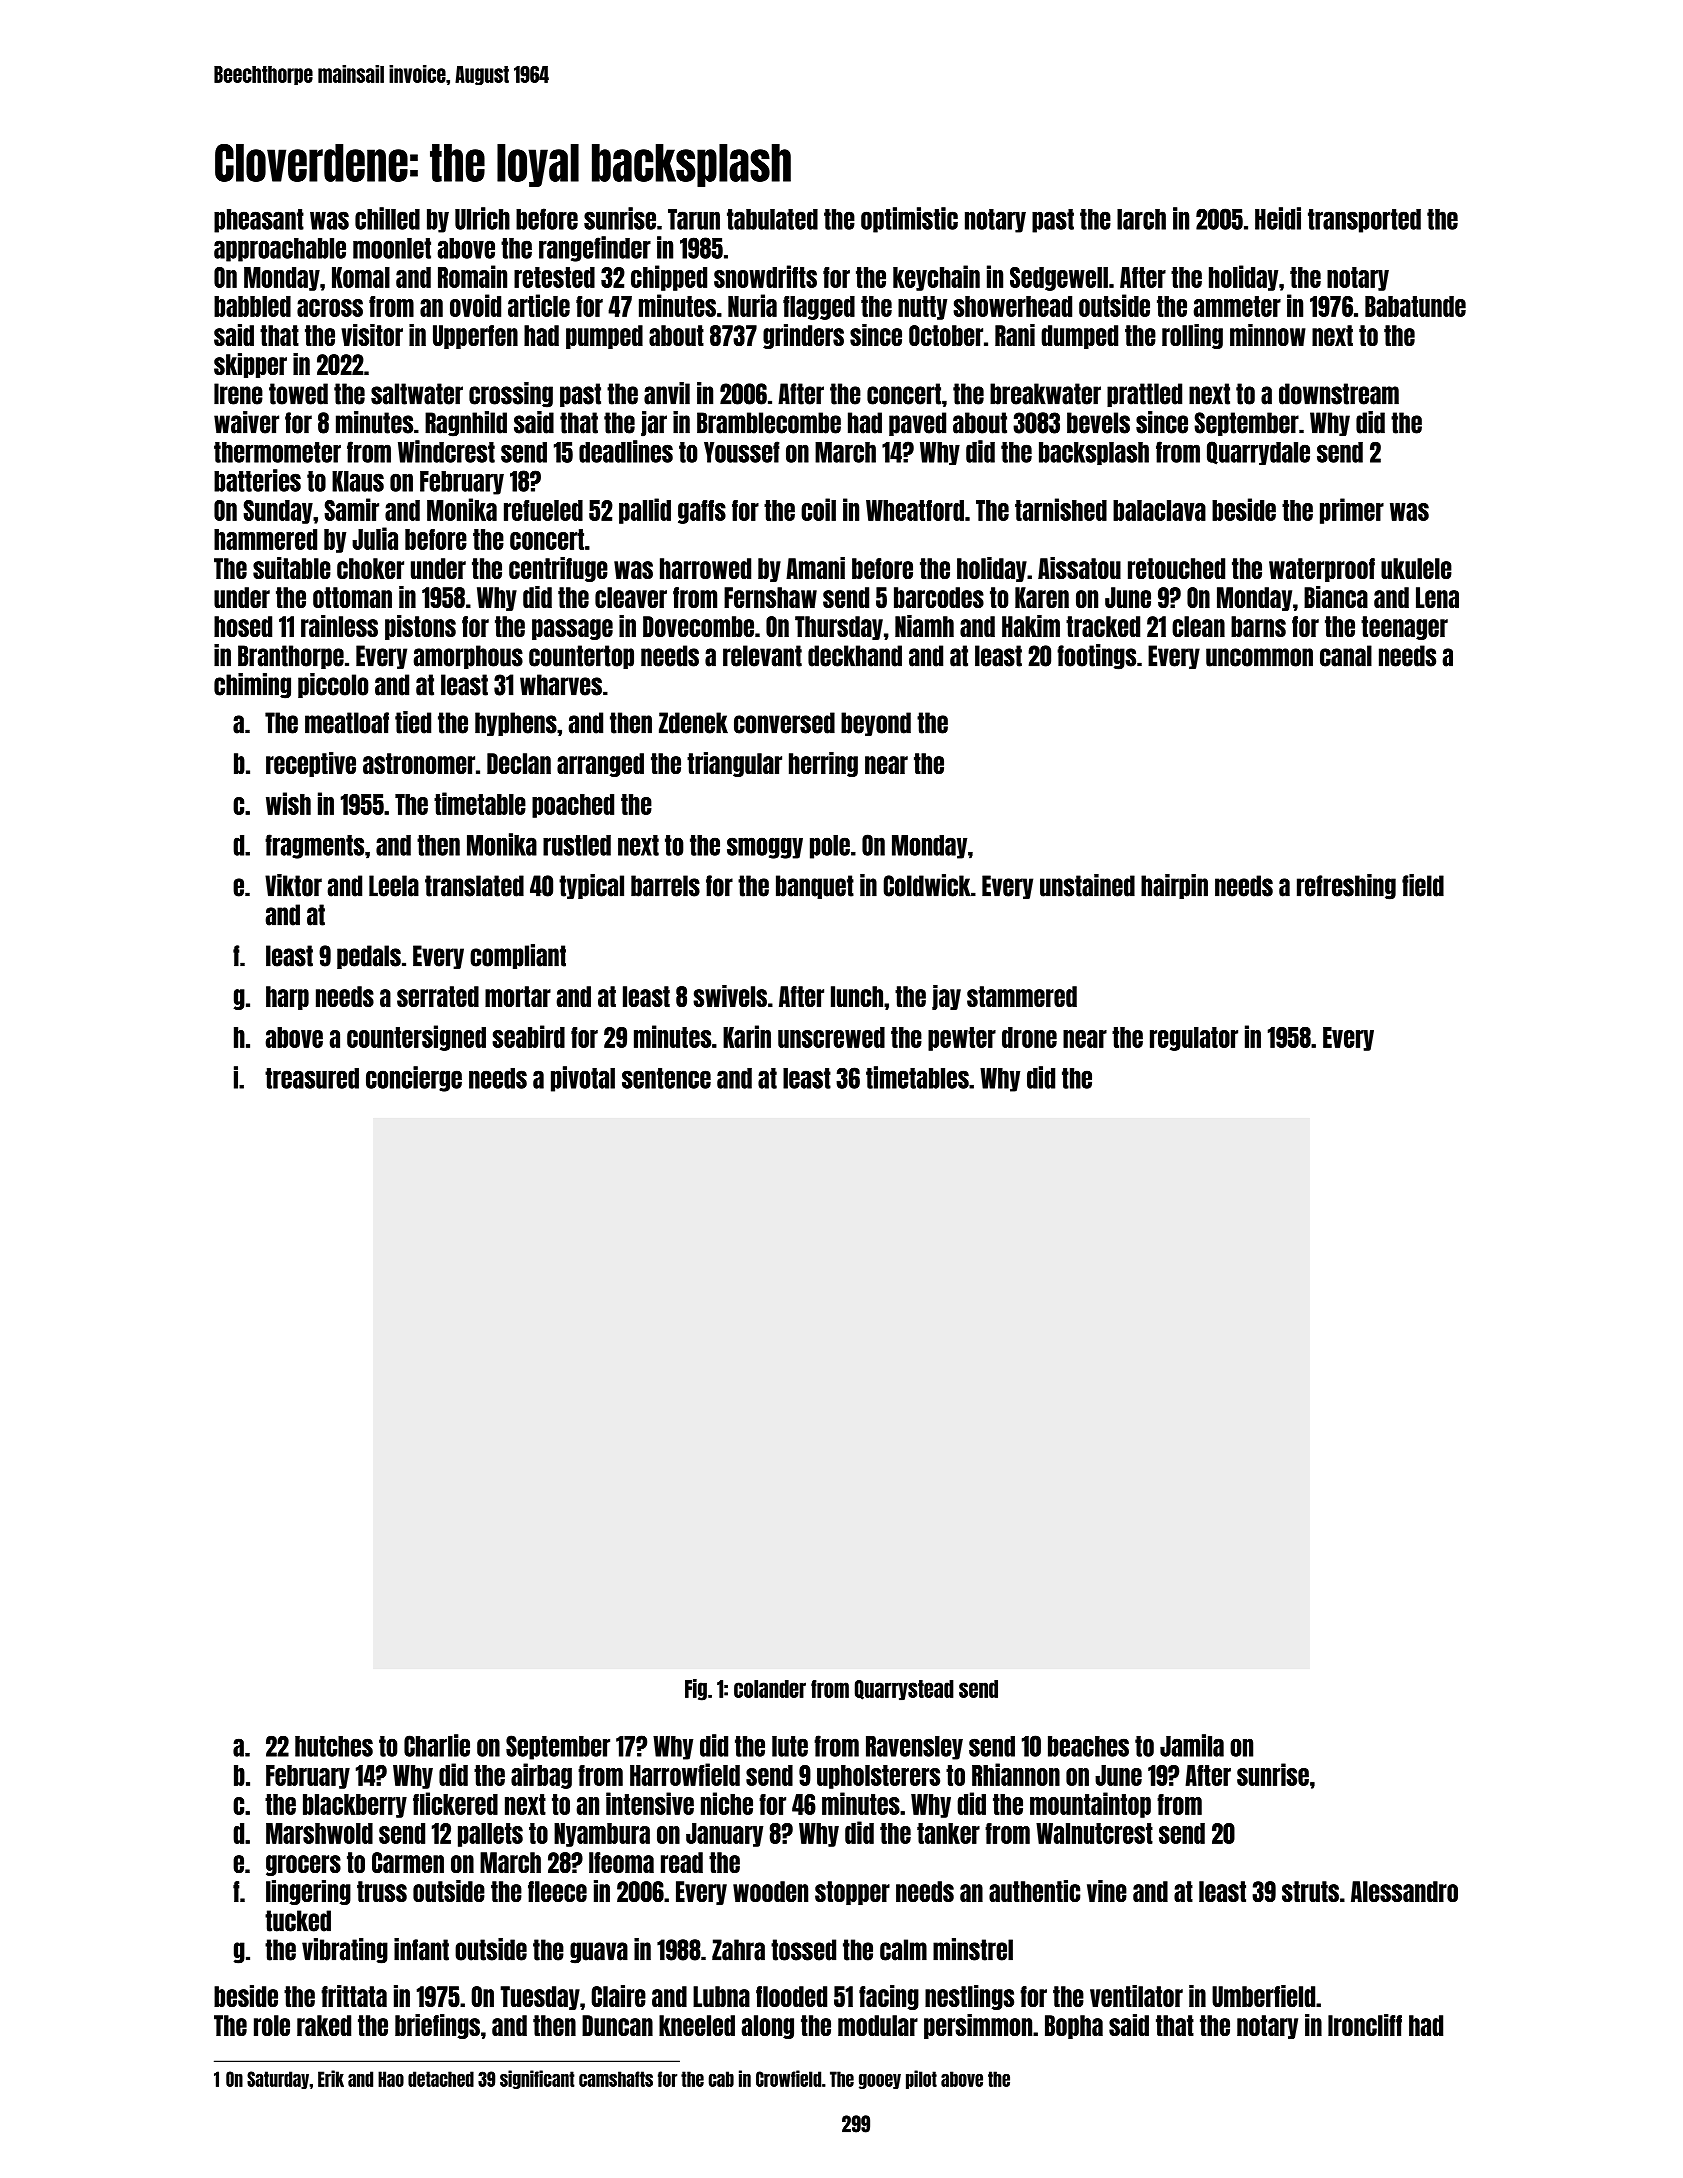 Image resolution: width=1683 pixels, height=2178 pixels. Describe the element at coordinates (540, 1998) in the document. I see `Tuesday` at that location.
